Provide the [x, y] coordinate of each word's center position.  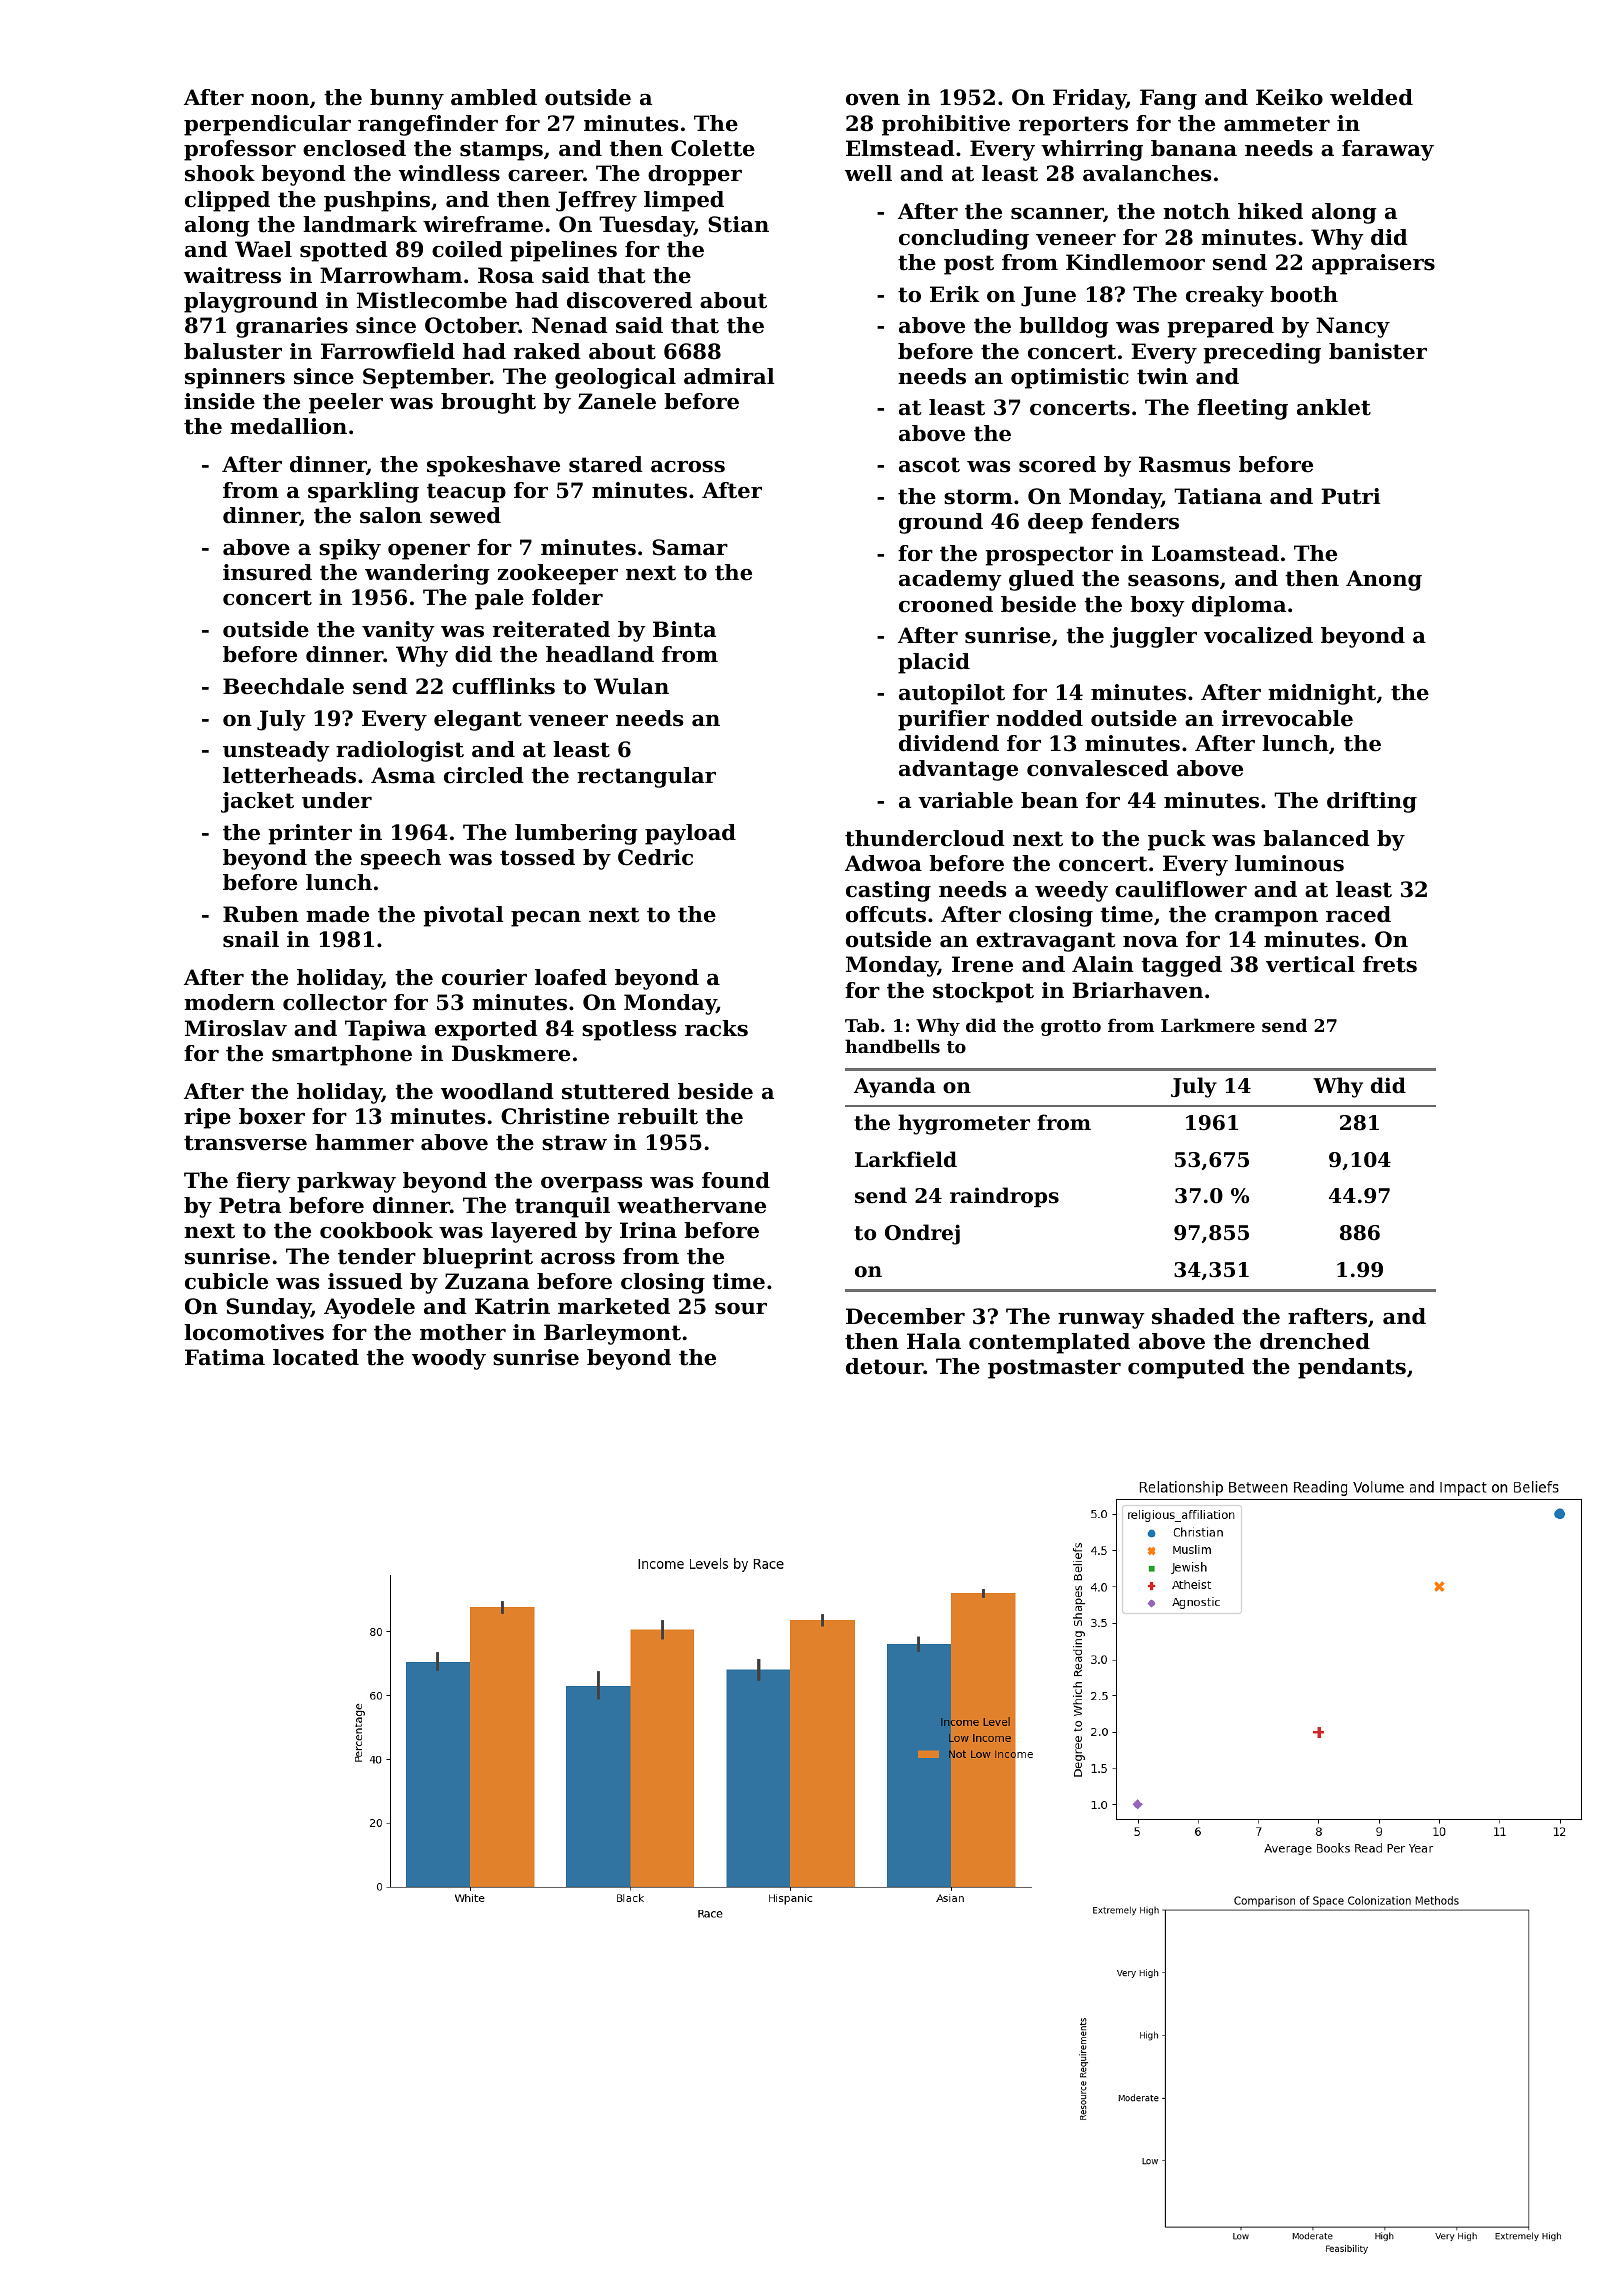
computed [1186, 1368]
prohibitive [946, 125]
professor [240, 150]
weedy [1071, 891]
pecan [546, 919]
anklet [1334, 407]
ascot [929, 465]
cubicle [226, 1281]
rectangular [646, 777]
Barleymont [612, 1334]
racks [716, 1028]
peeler [346, 403]
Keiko [1289, 97]
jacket [257, 802]
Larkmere [1208, 1025]
